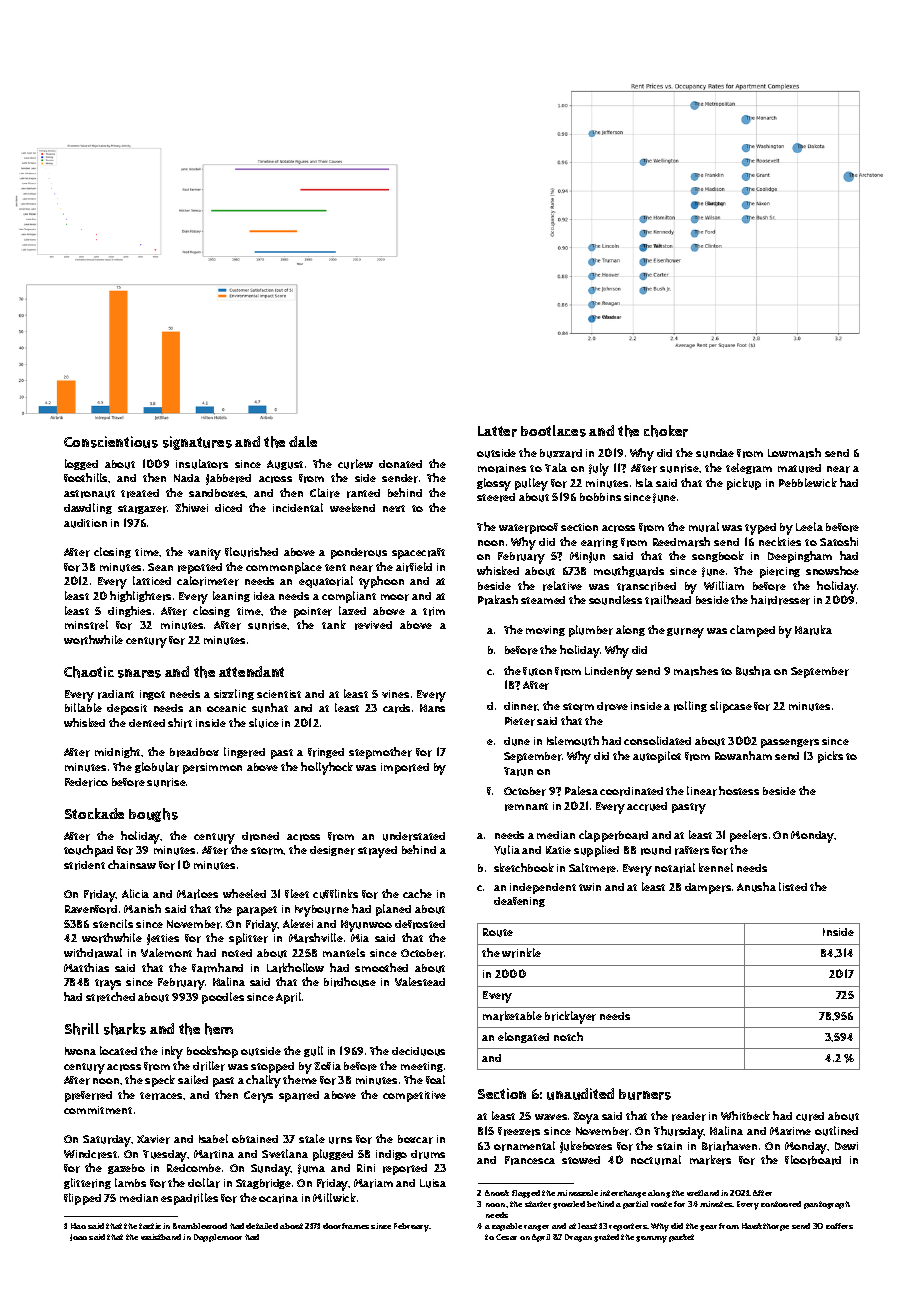  What do you see at coordinates (666, 431) in the page?
I see `choker` at bounding box center [666, 431].
